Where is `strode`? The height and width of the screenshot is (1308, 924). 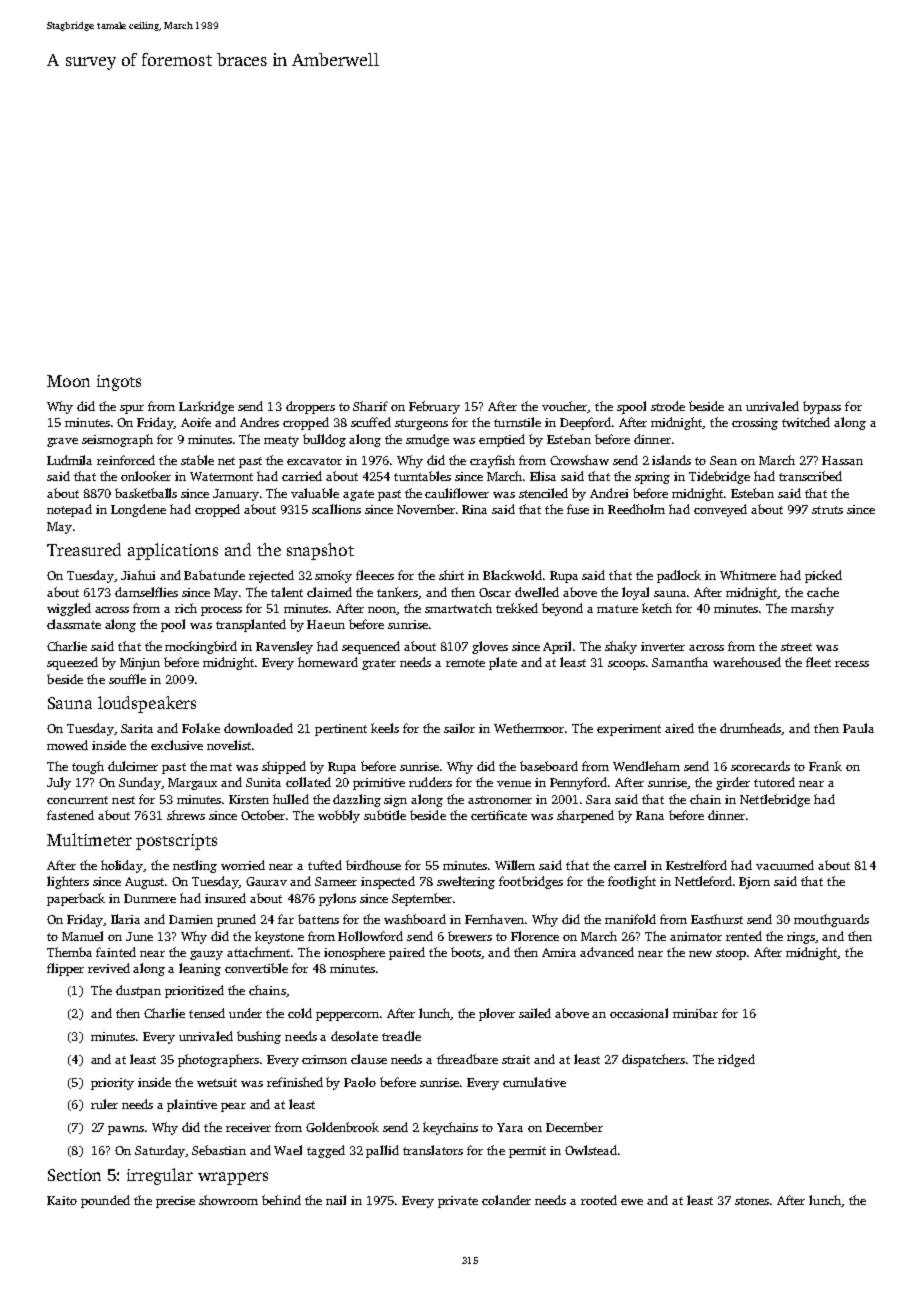 strode is located at coordinates (668, 406).
